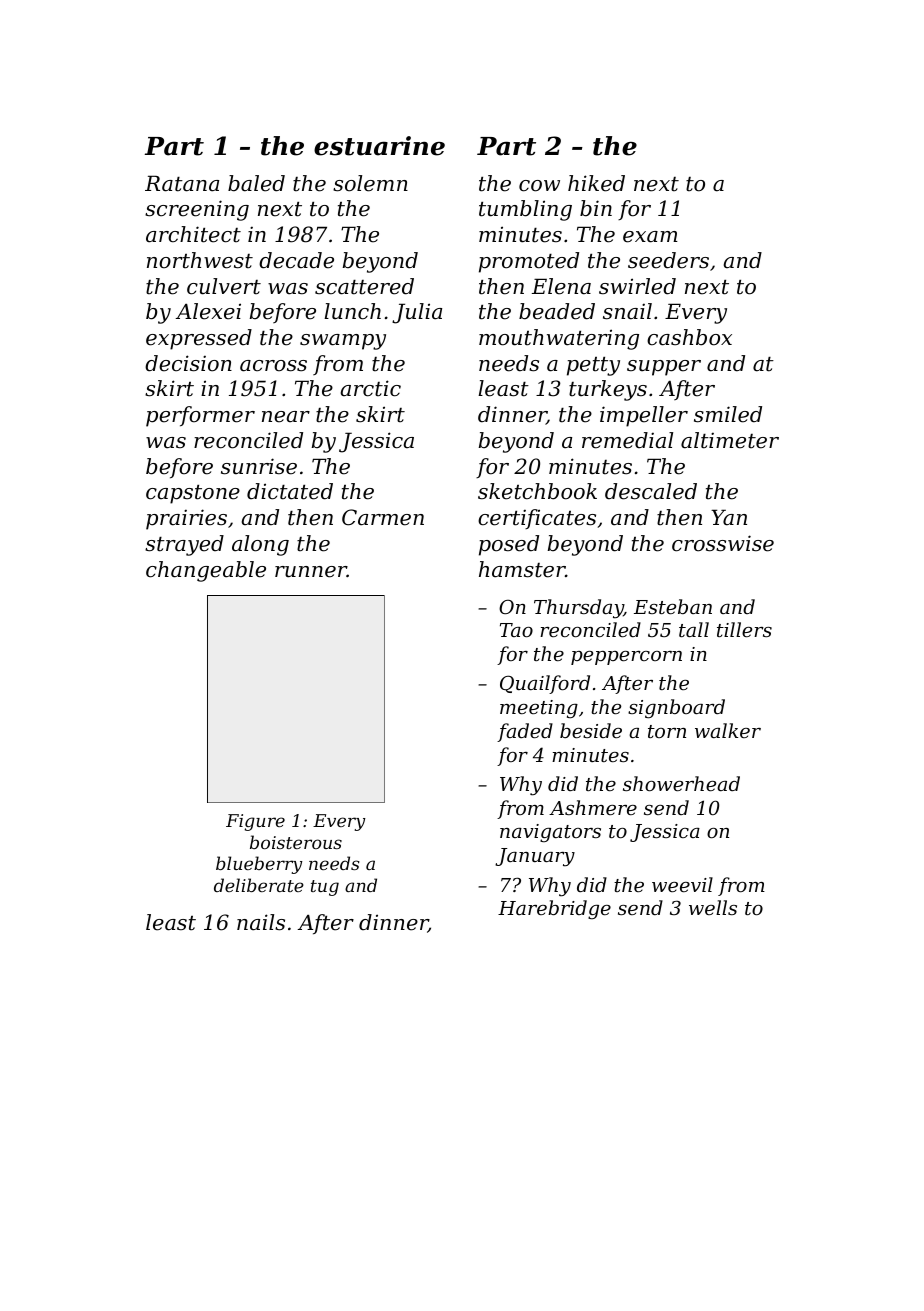  What do you see at coordinates (516, 630) in the screenshot?
I see `Tao` at bounding box center [516, 630].
